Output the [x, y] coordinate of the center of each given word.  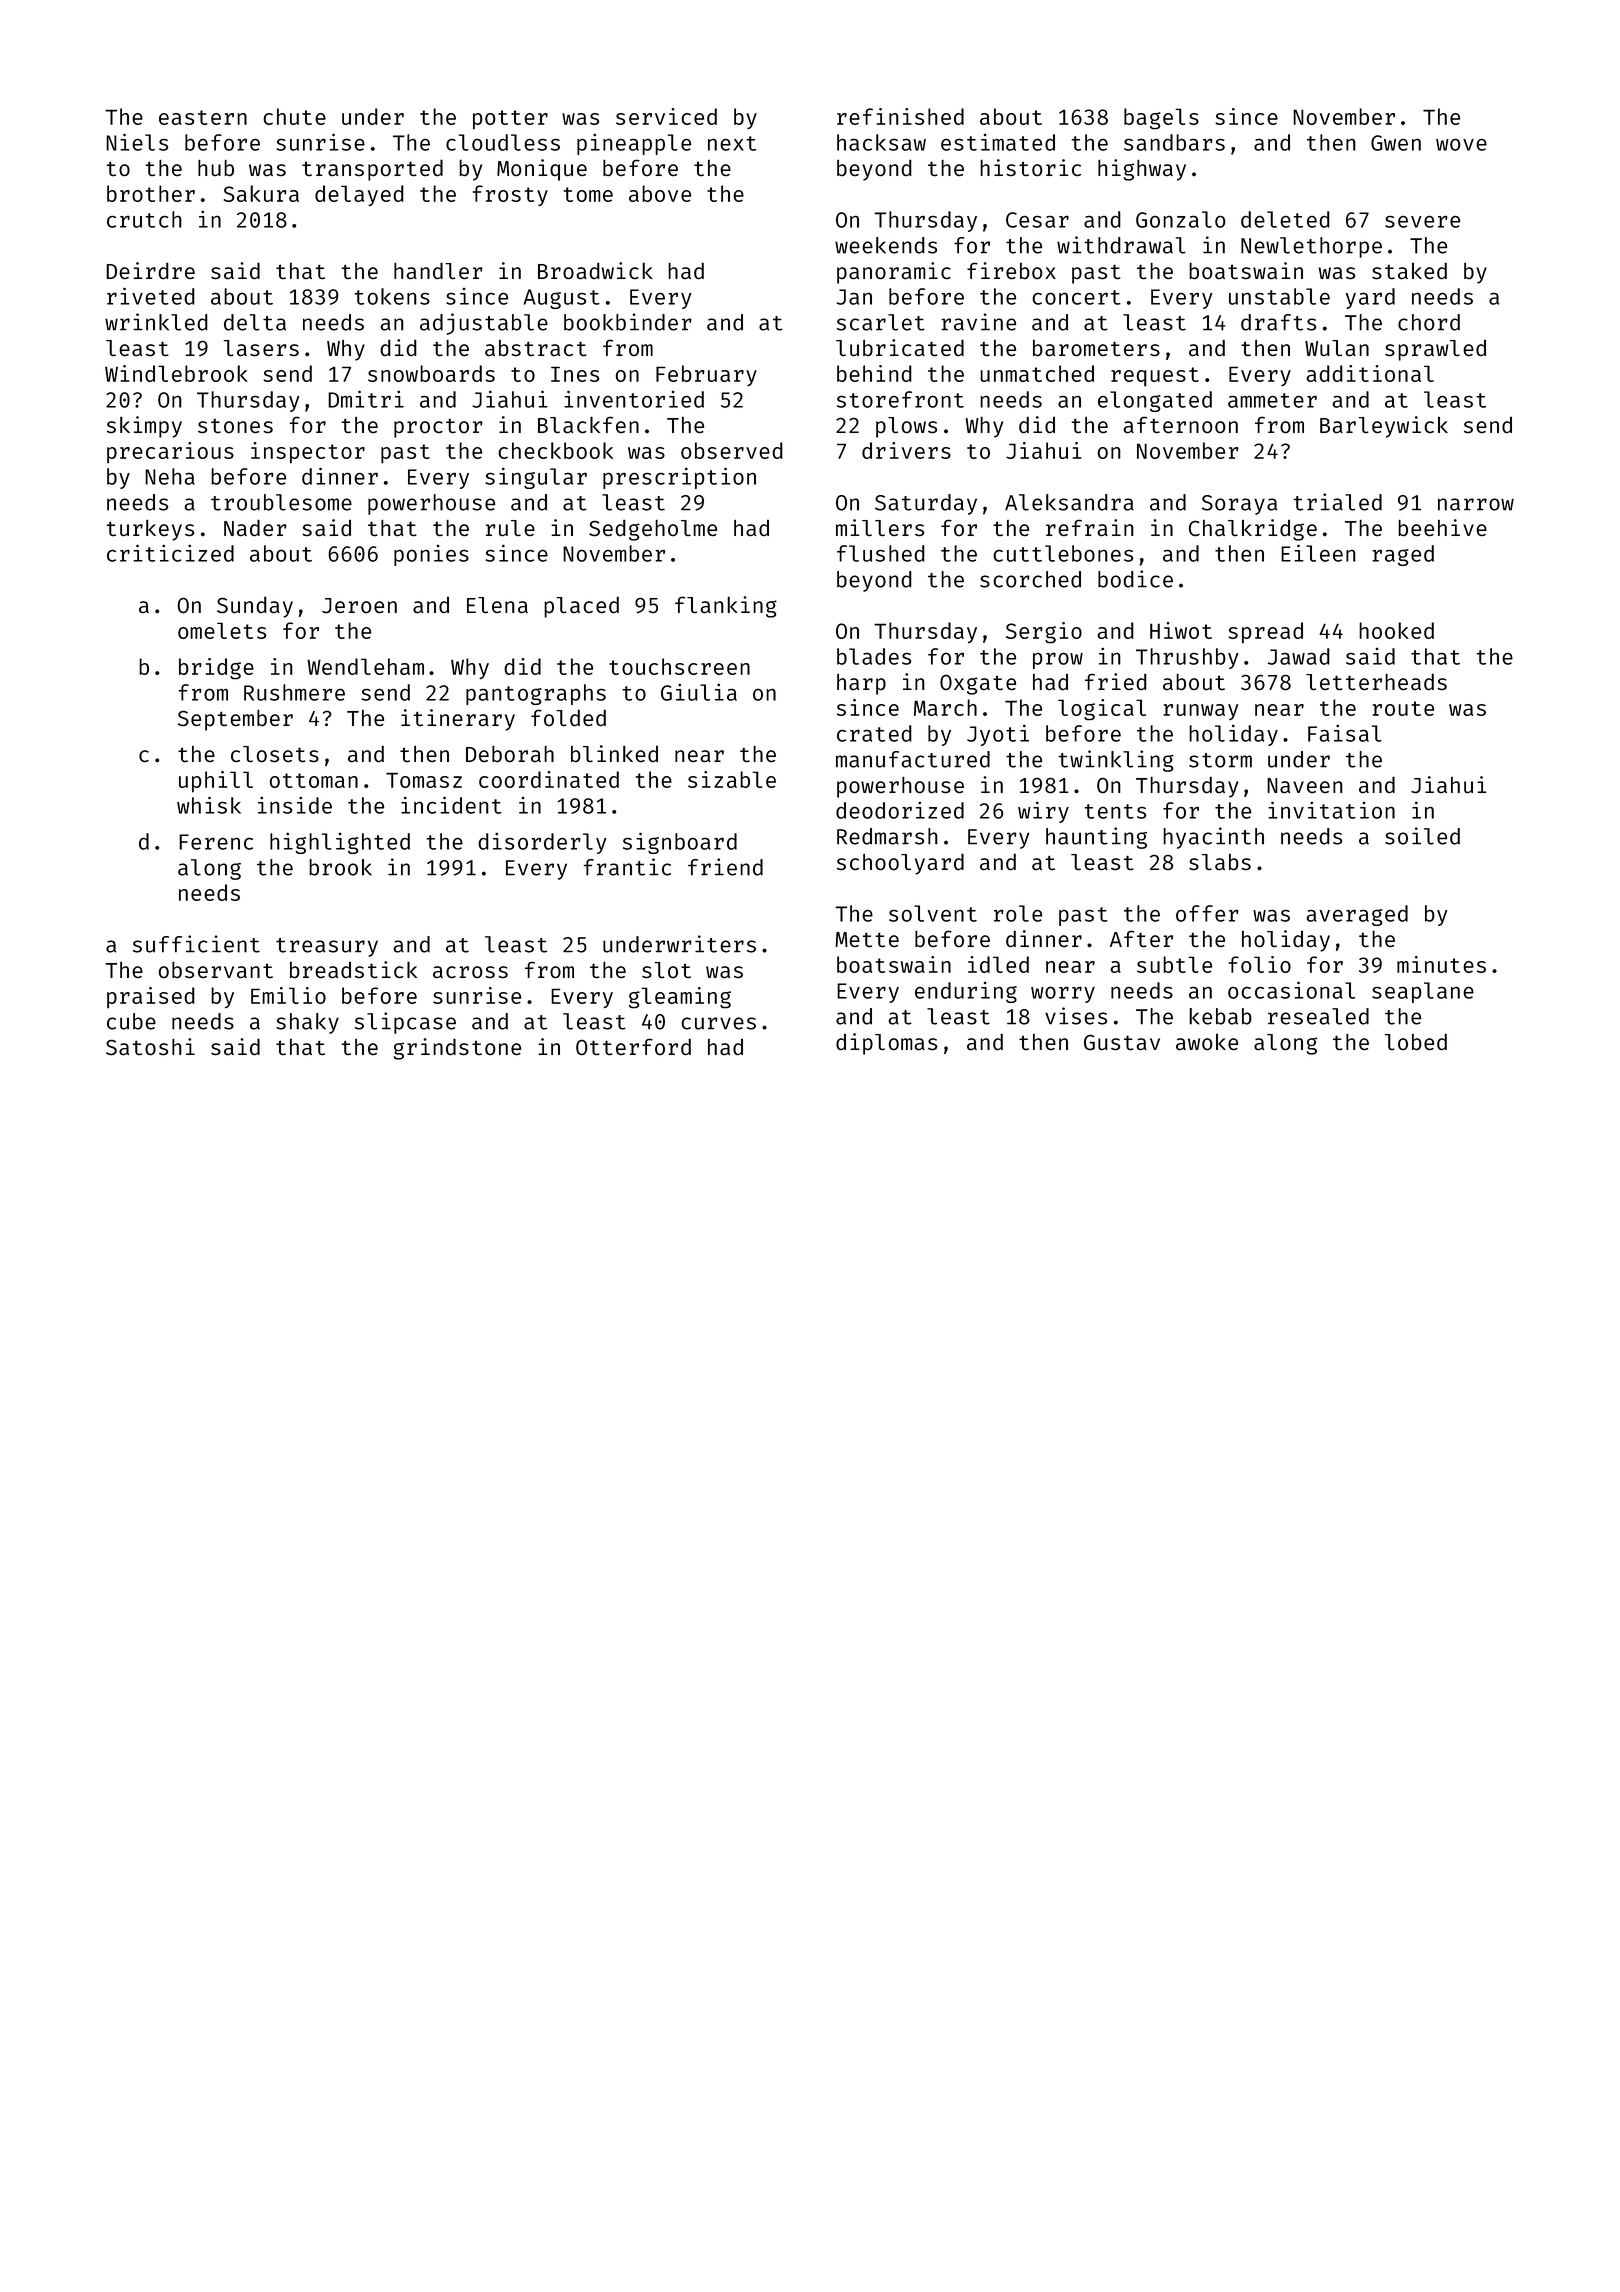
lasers [261, 348]
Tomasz [424, 780]
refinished [900, 116]
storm [1220, 760]
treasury [327, 947]
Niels [137, 142]
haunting [1096, 838]
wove [1461, 145]
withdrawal [1121, 245]
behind [874, 373]
